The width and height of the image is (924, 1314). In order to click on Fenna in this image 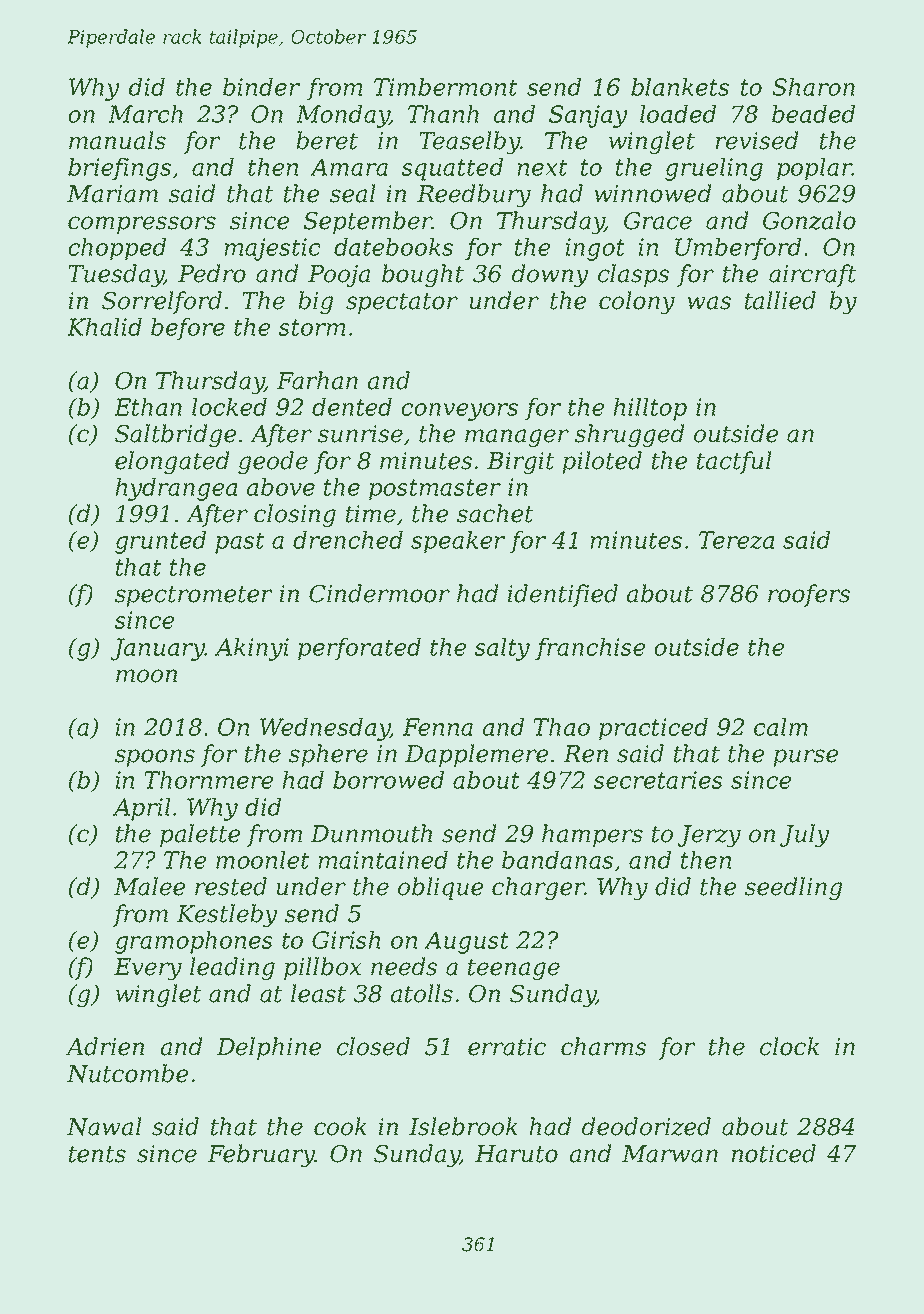, I will do `click(438, 727)`.
